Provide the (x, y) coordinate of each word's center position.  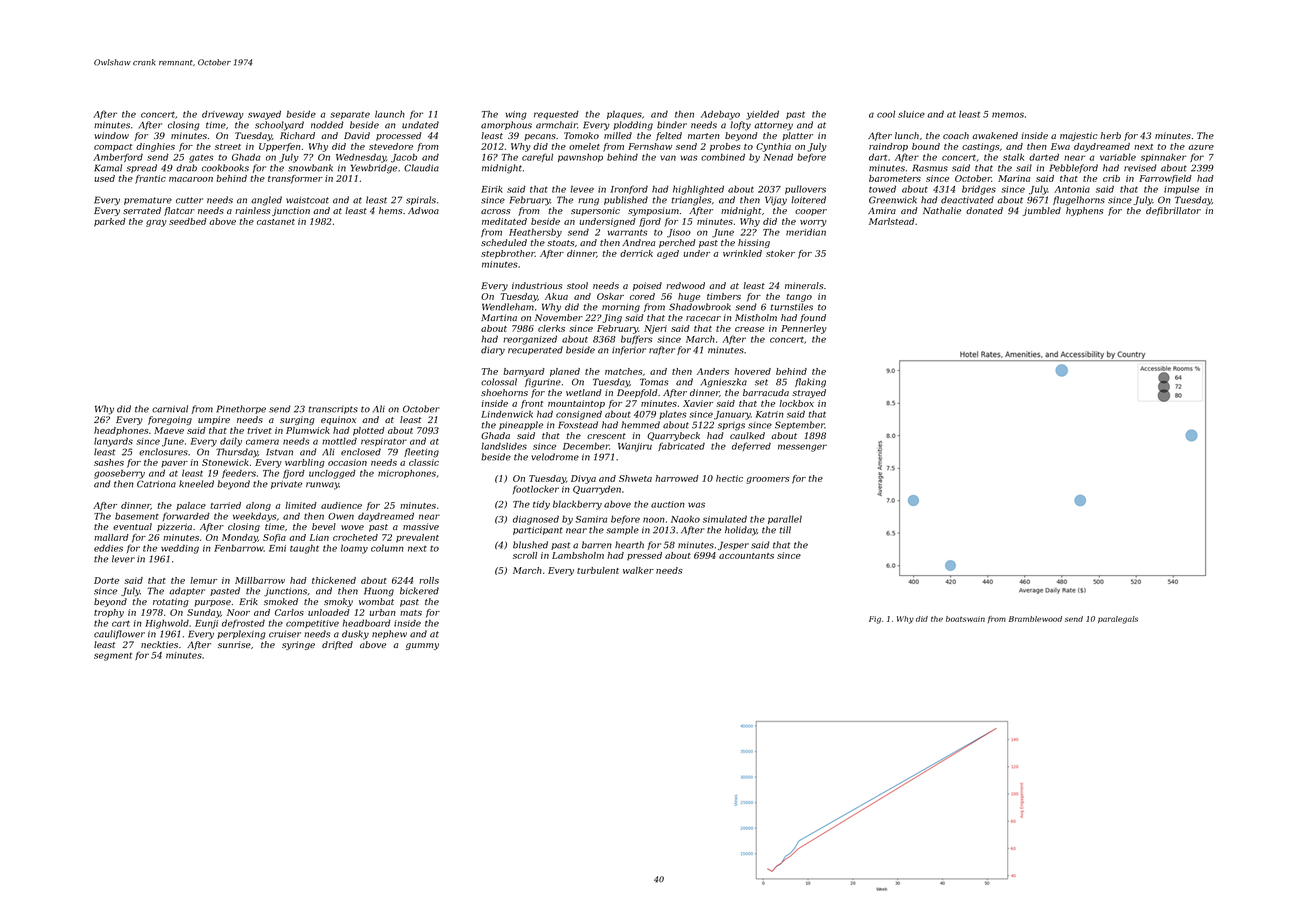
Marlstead (892, 221)
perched (677, 243)
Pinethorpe (241, 409)
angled (266, 201)
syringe (298, 645)
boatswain (965, 619)
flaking (810, 383)
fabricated (681, 446)
